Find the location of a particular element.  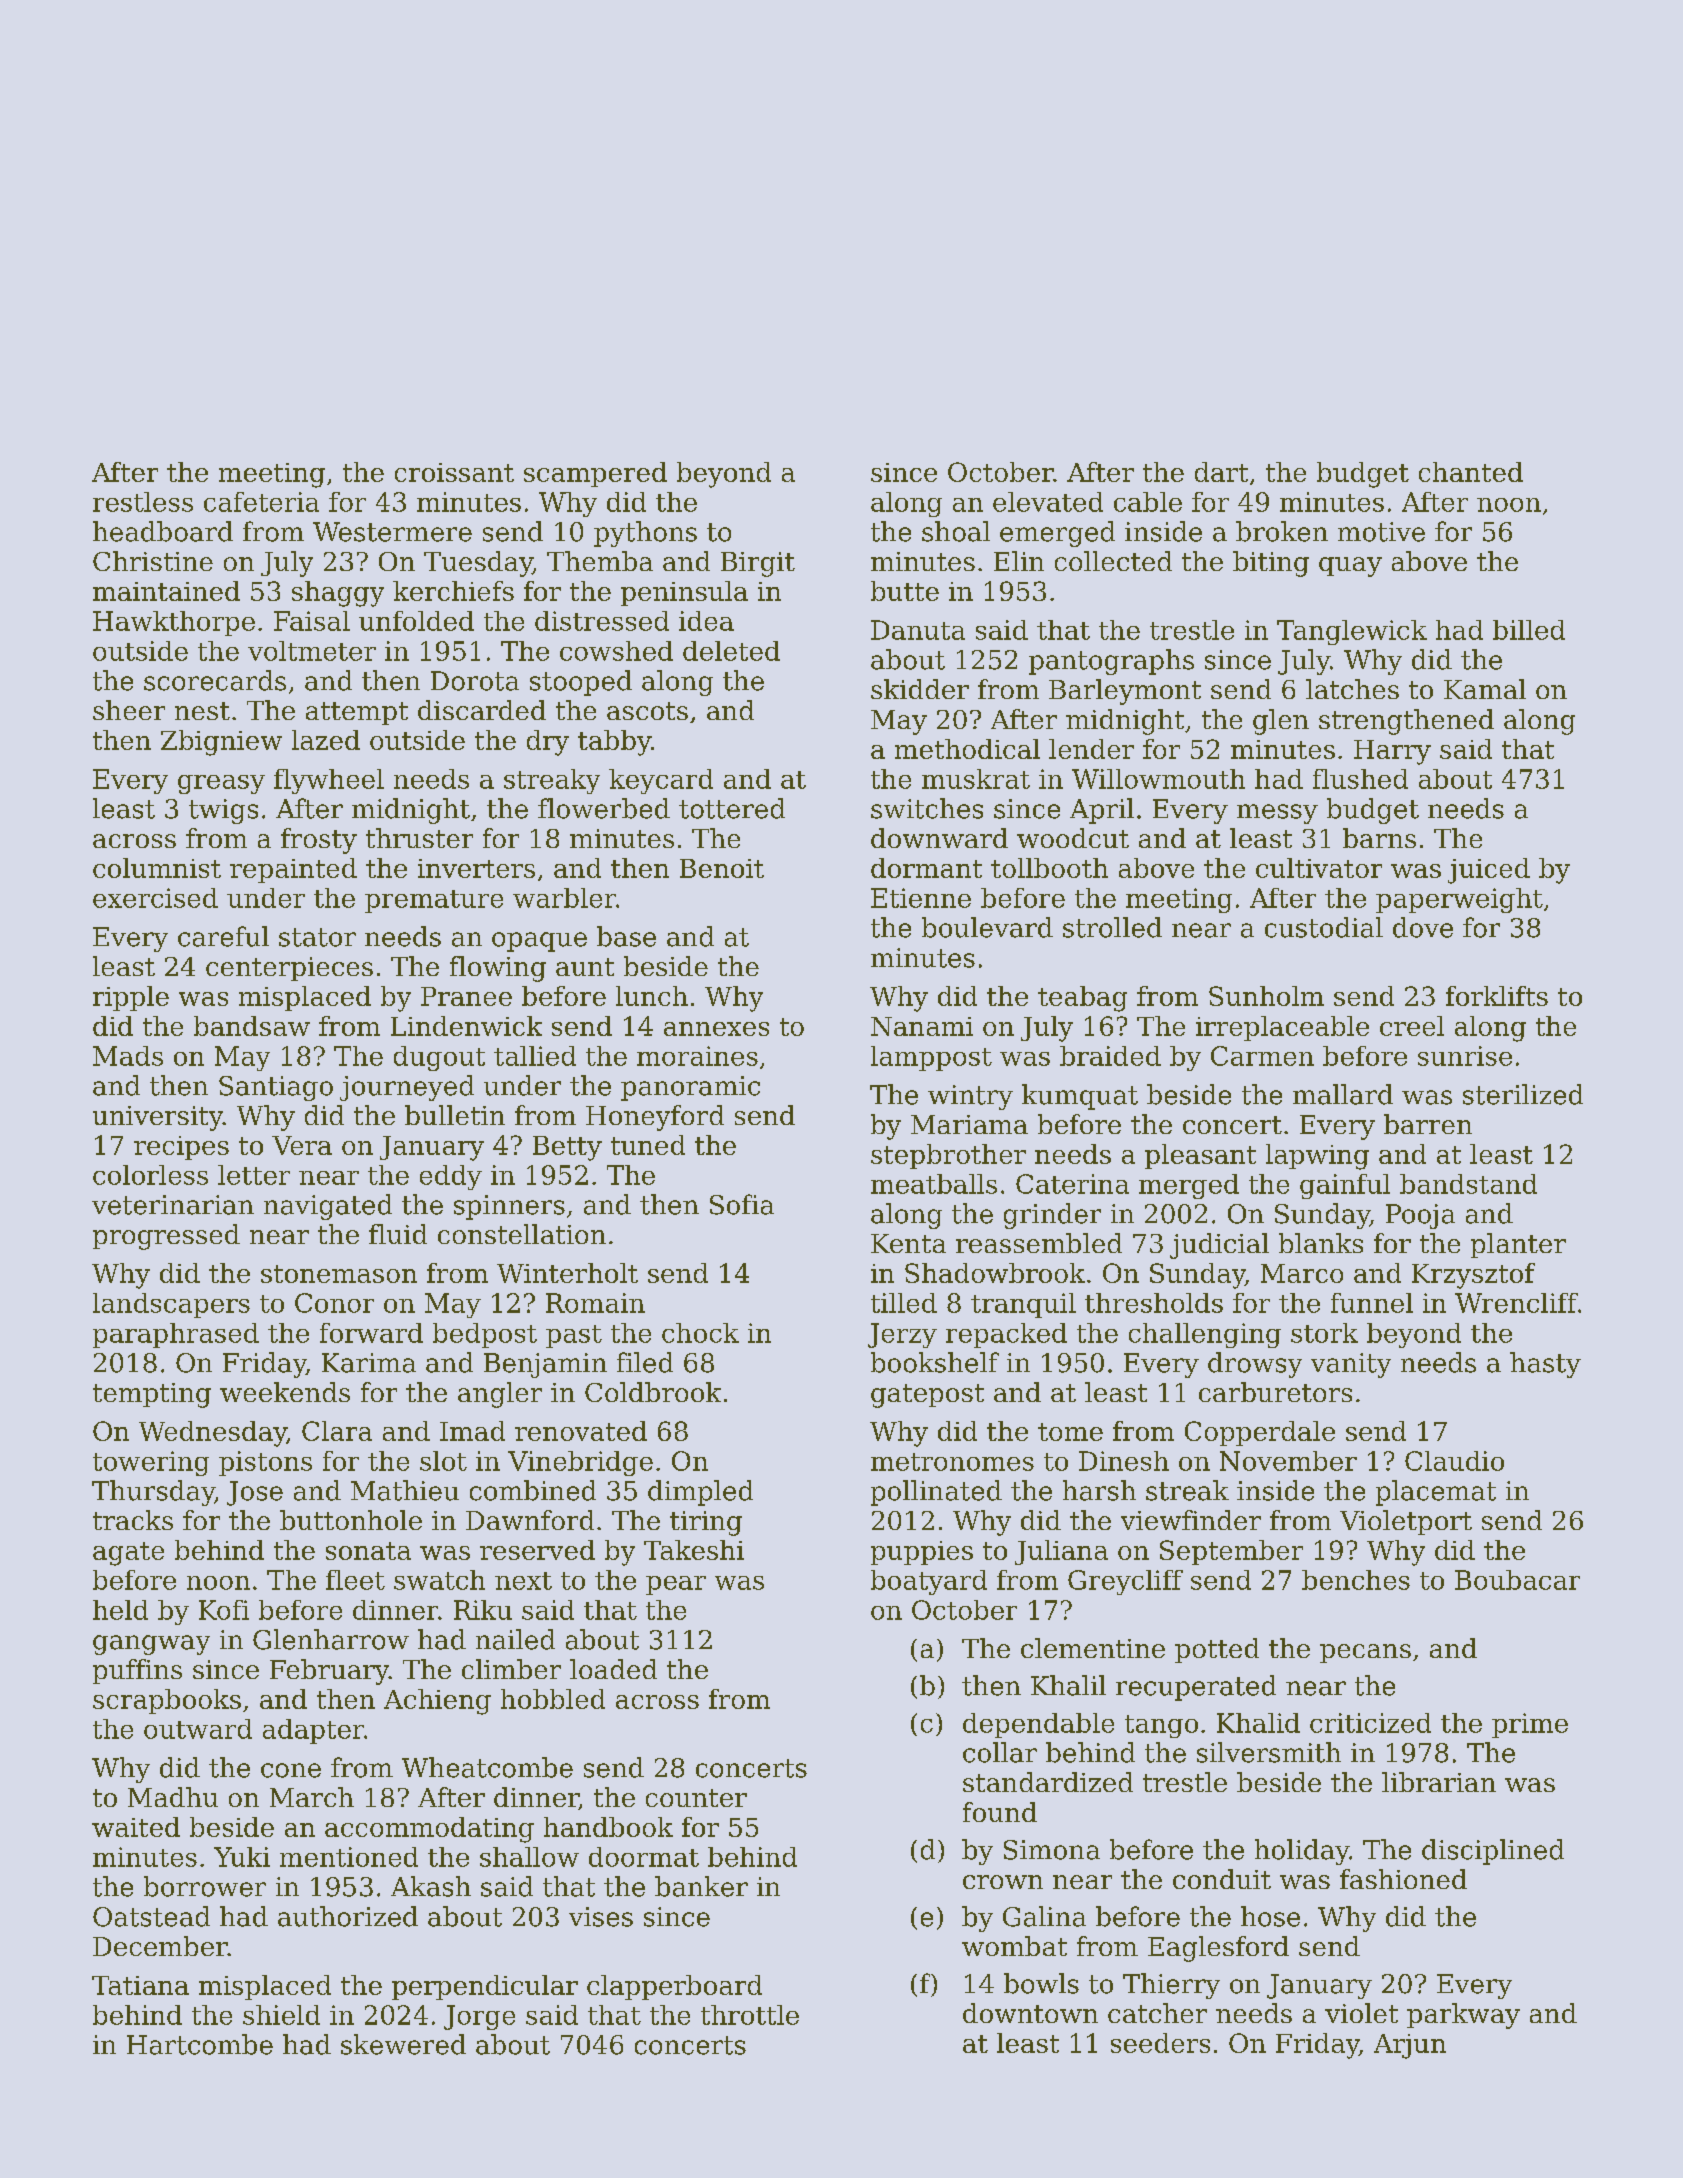

cafeteria is located at coordinates (261, 502).
